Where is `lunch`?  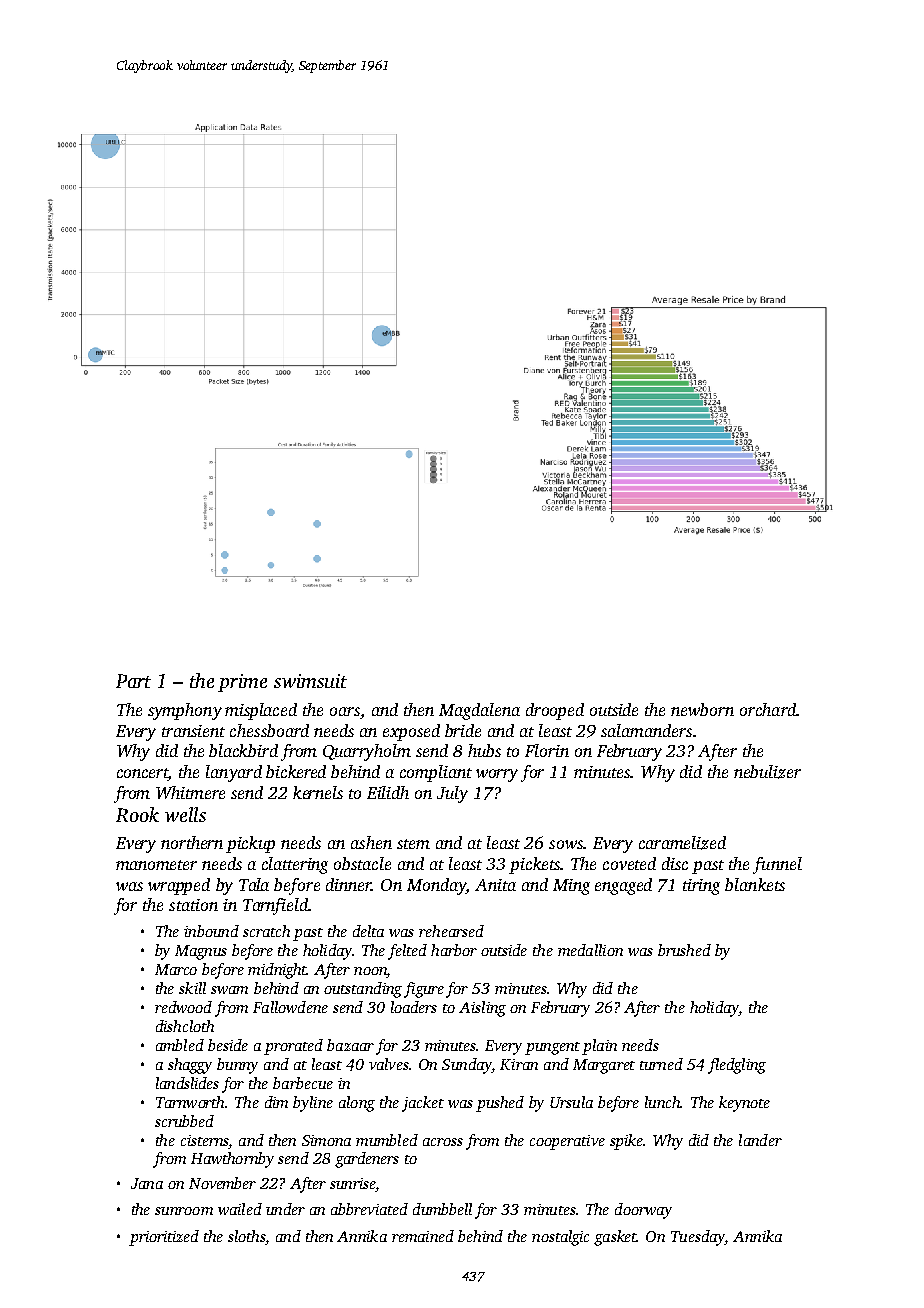
lunch is located at coordinates (663, 1102).
